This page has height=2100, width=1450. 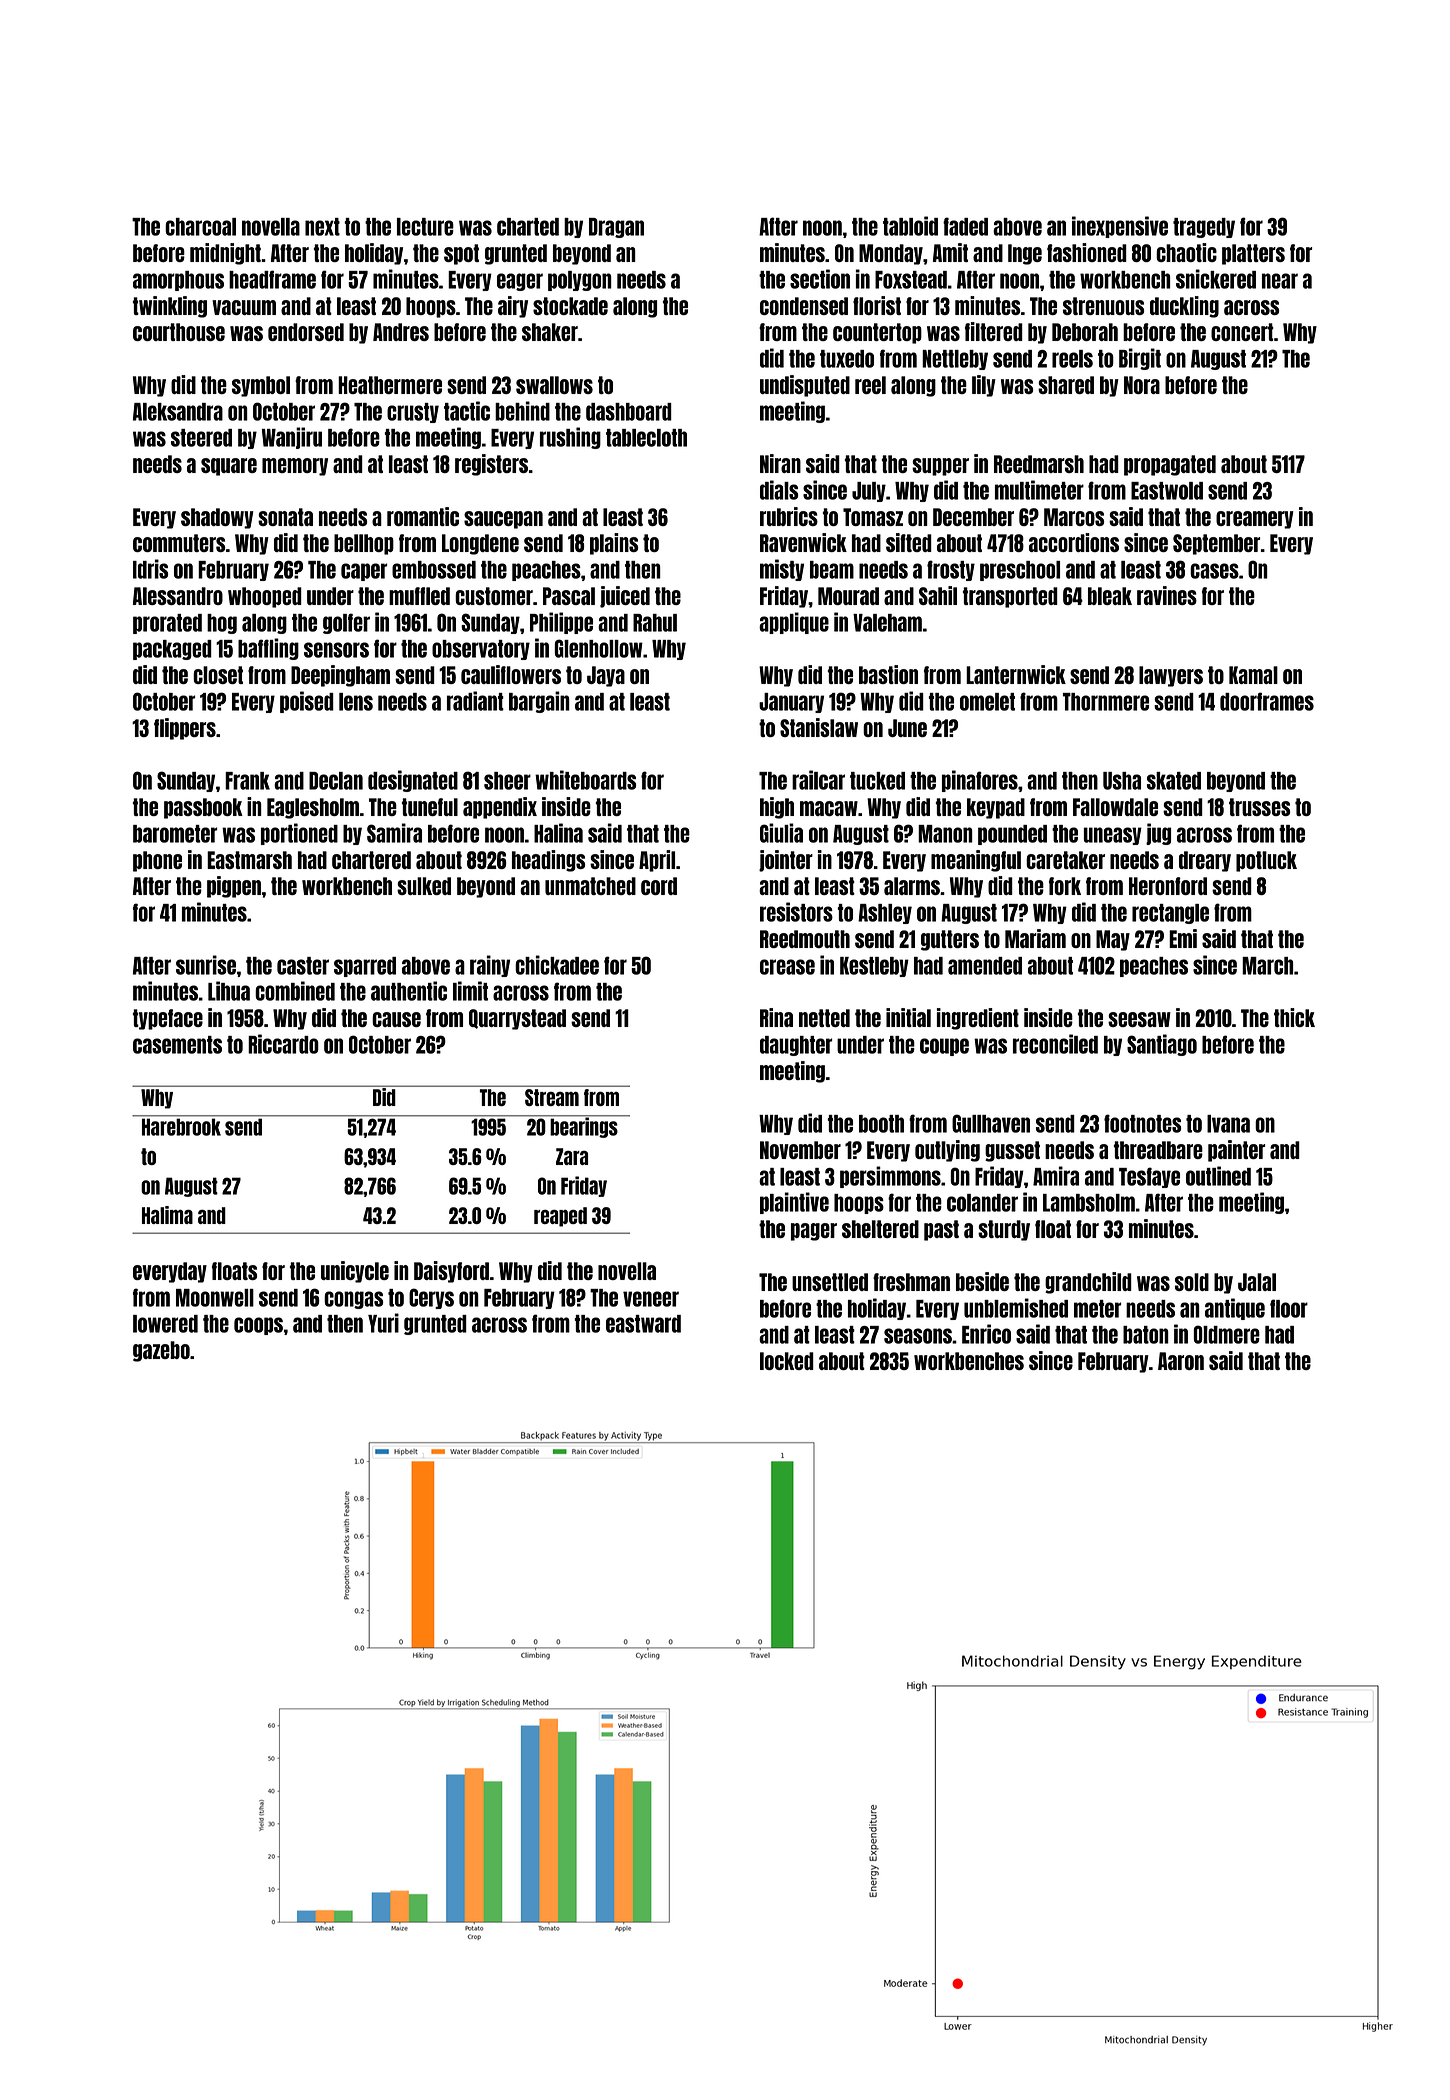 I want to click on Tomasz, so click(x=873, y=517).
